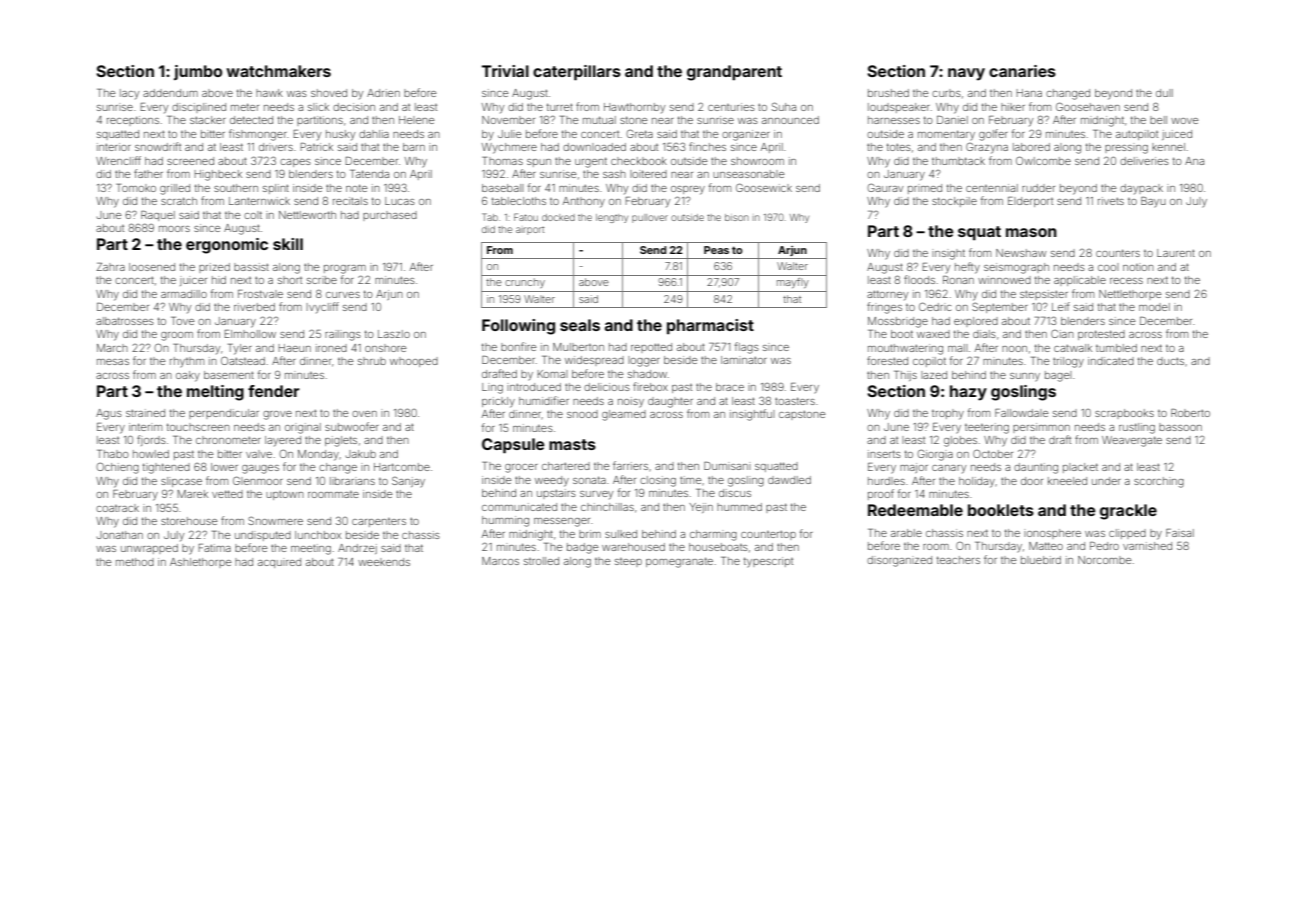 This document has height=924, width=1308. What do you see at coordinates (977, 482) in the document?
I see `holiday` at bounding box center [977, 482].
